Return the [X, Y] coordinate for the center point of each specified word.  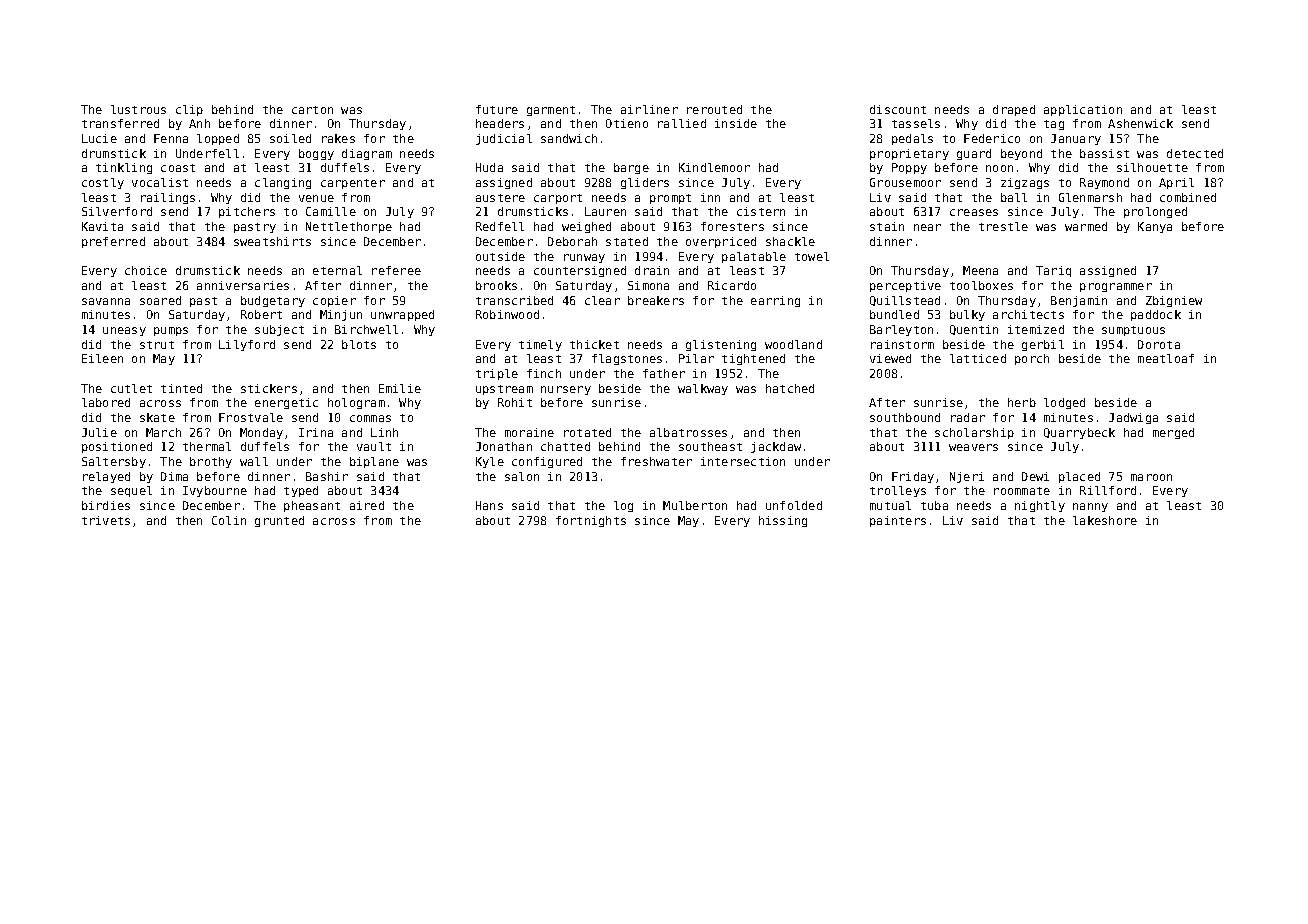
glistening [721, 345]
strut [157, 345]
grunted [279, 521]
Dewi [1035, 476]
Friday [913, 477]
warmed [1086, 226]
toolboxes [981, 285]
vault [374, 446]
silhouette [1152, 167]
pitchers [247, 212]
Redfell [500, 226]
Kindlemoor [714, 167]
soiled [290, 138]
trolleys [898, 491]
